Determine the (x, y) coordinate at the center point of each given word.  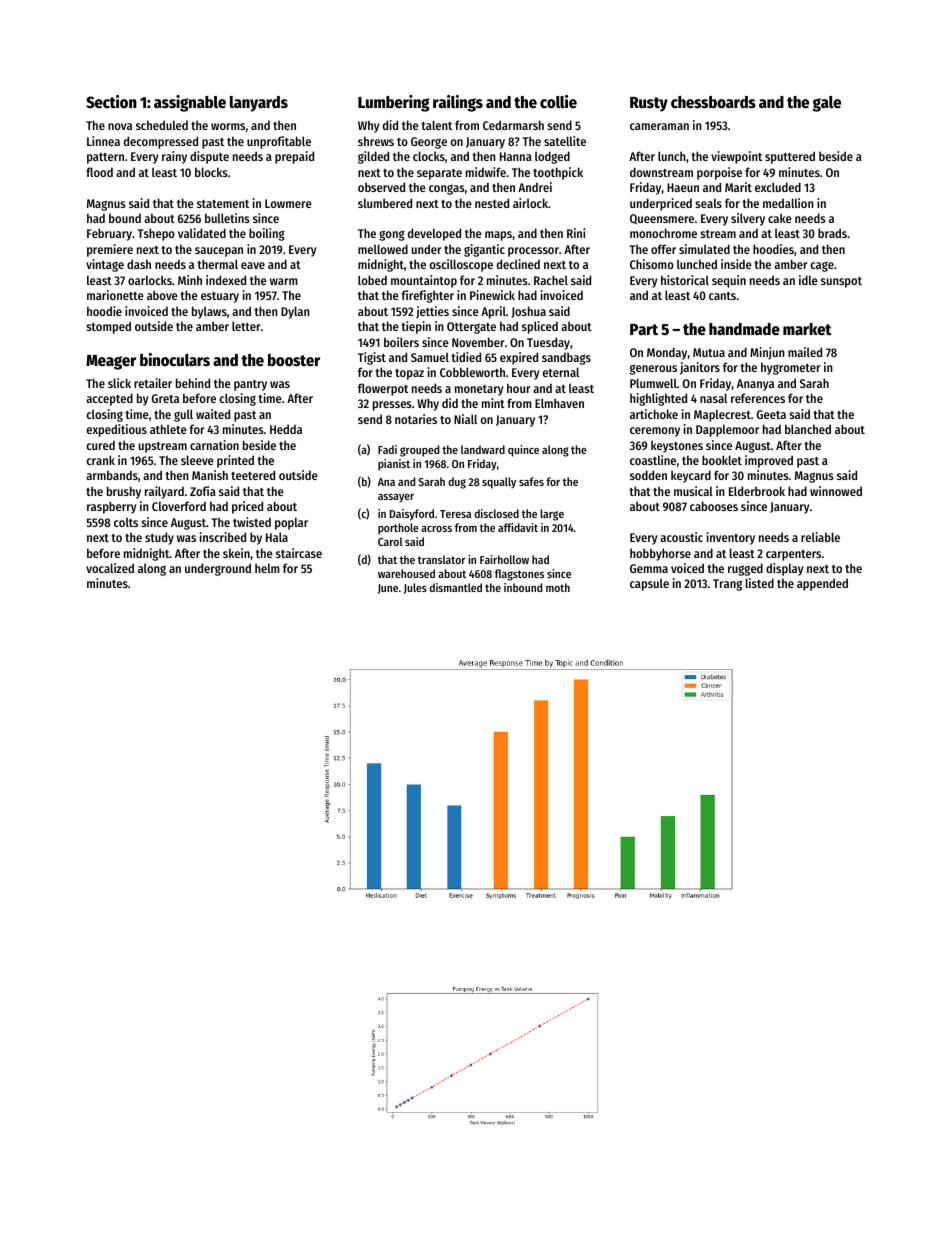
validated (202, 233)
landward (483, 449)
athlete (168, 429)
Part (644, 329)
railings (458, 103)
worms (228, 126)
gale (827, 104)
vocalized (110, 568)
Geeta (771, 414)
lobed (372, 280)
